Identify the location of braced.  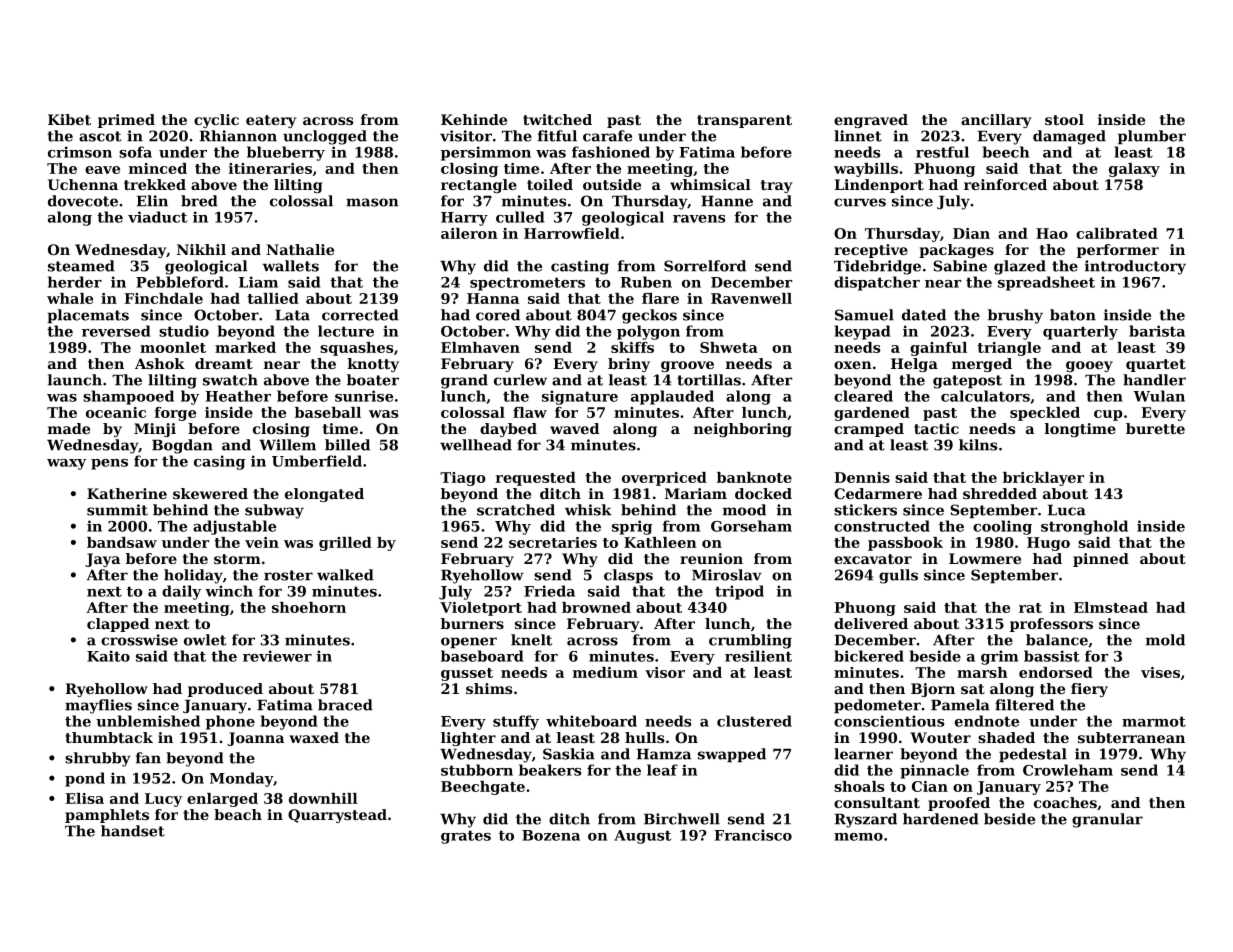
(345, 705).
